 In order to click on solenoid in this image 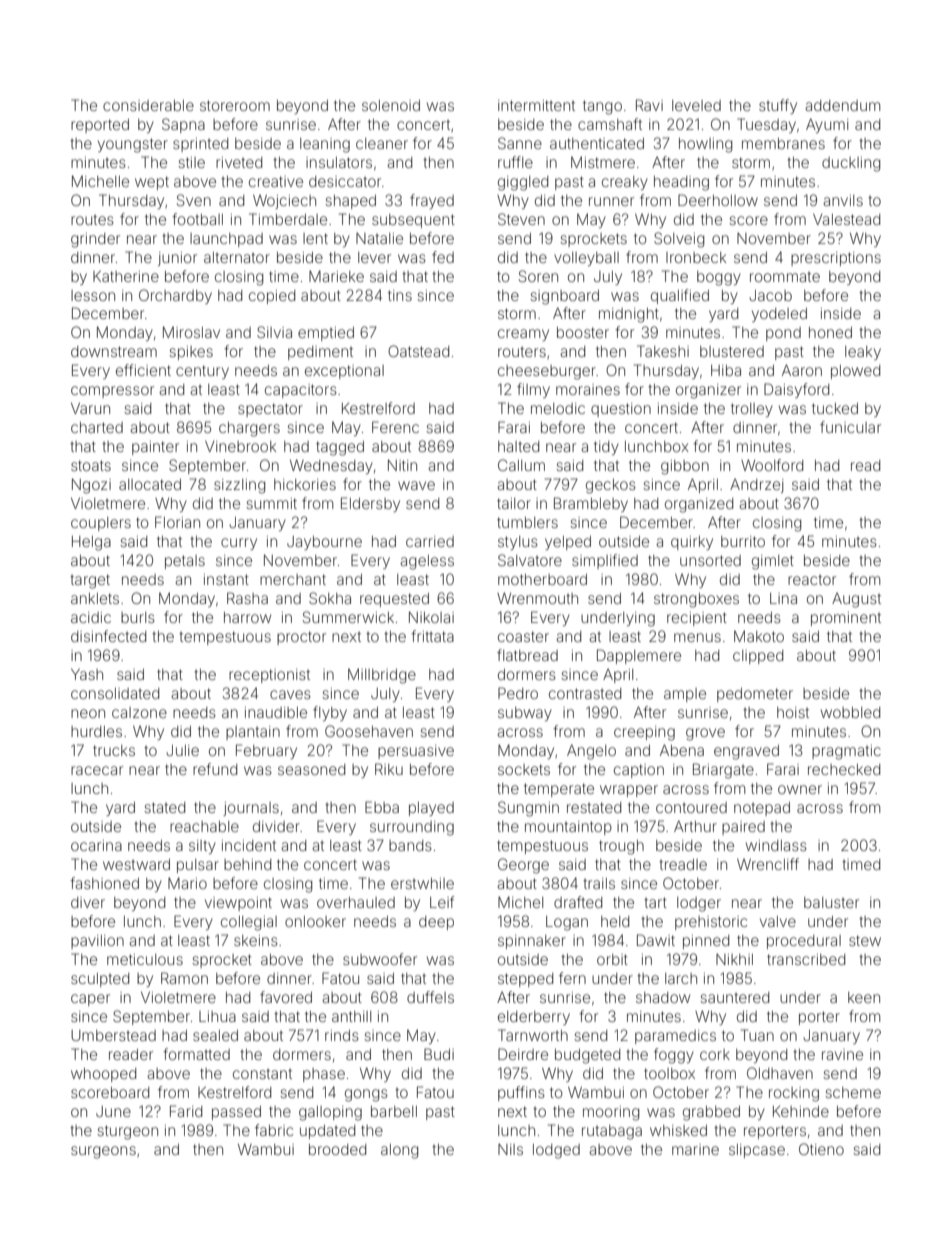, I will do `click(391, 105)`.
